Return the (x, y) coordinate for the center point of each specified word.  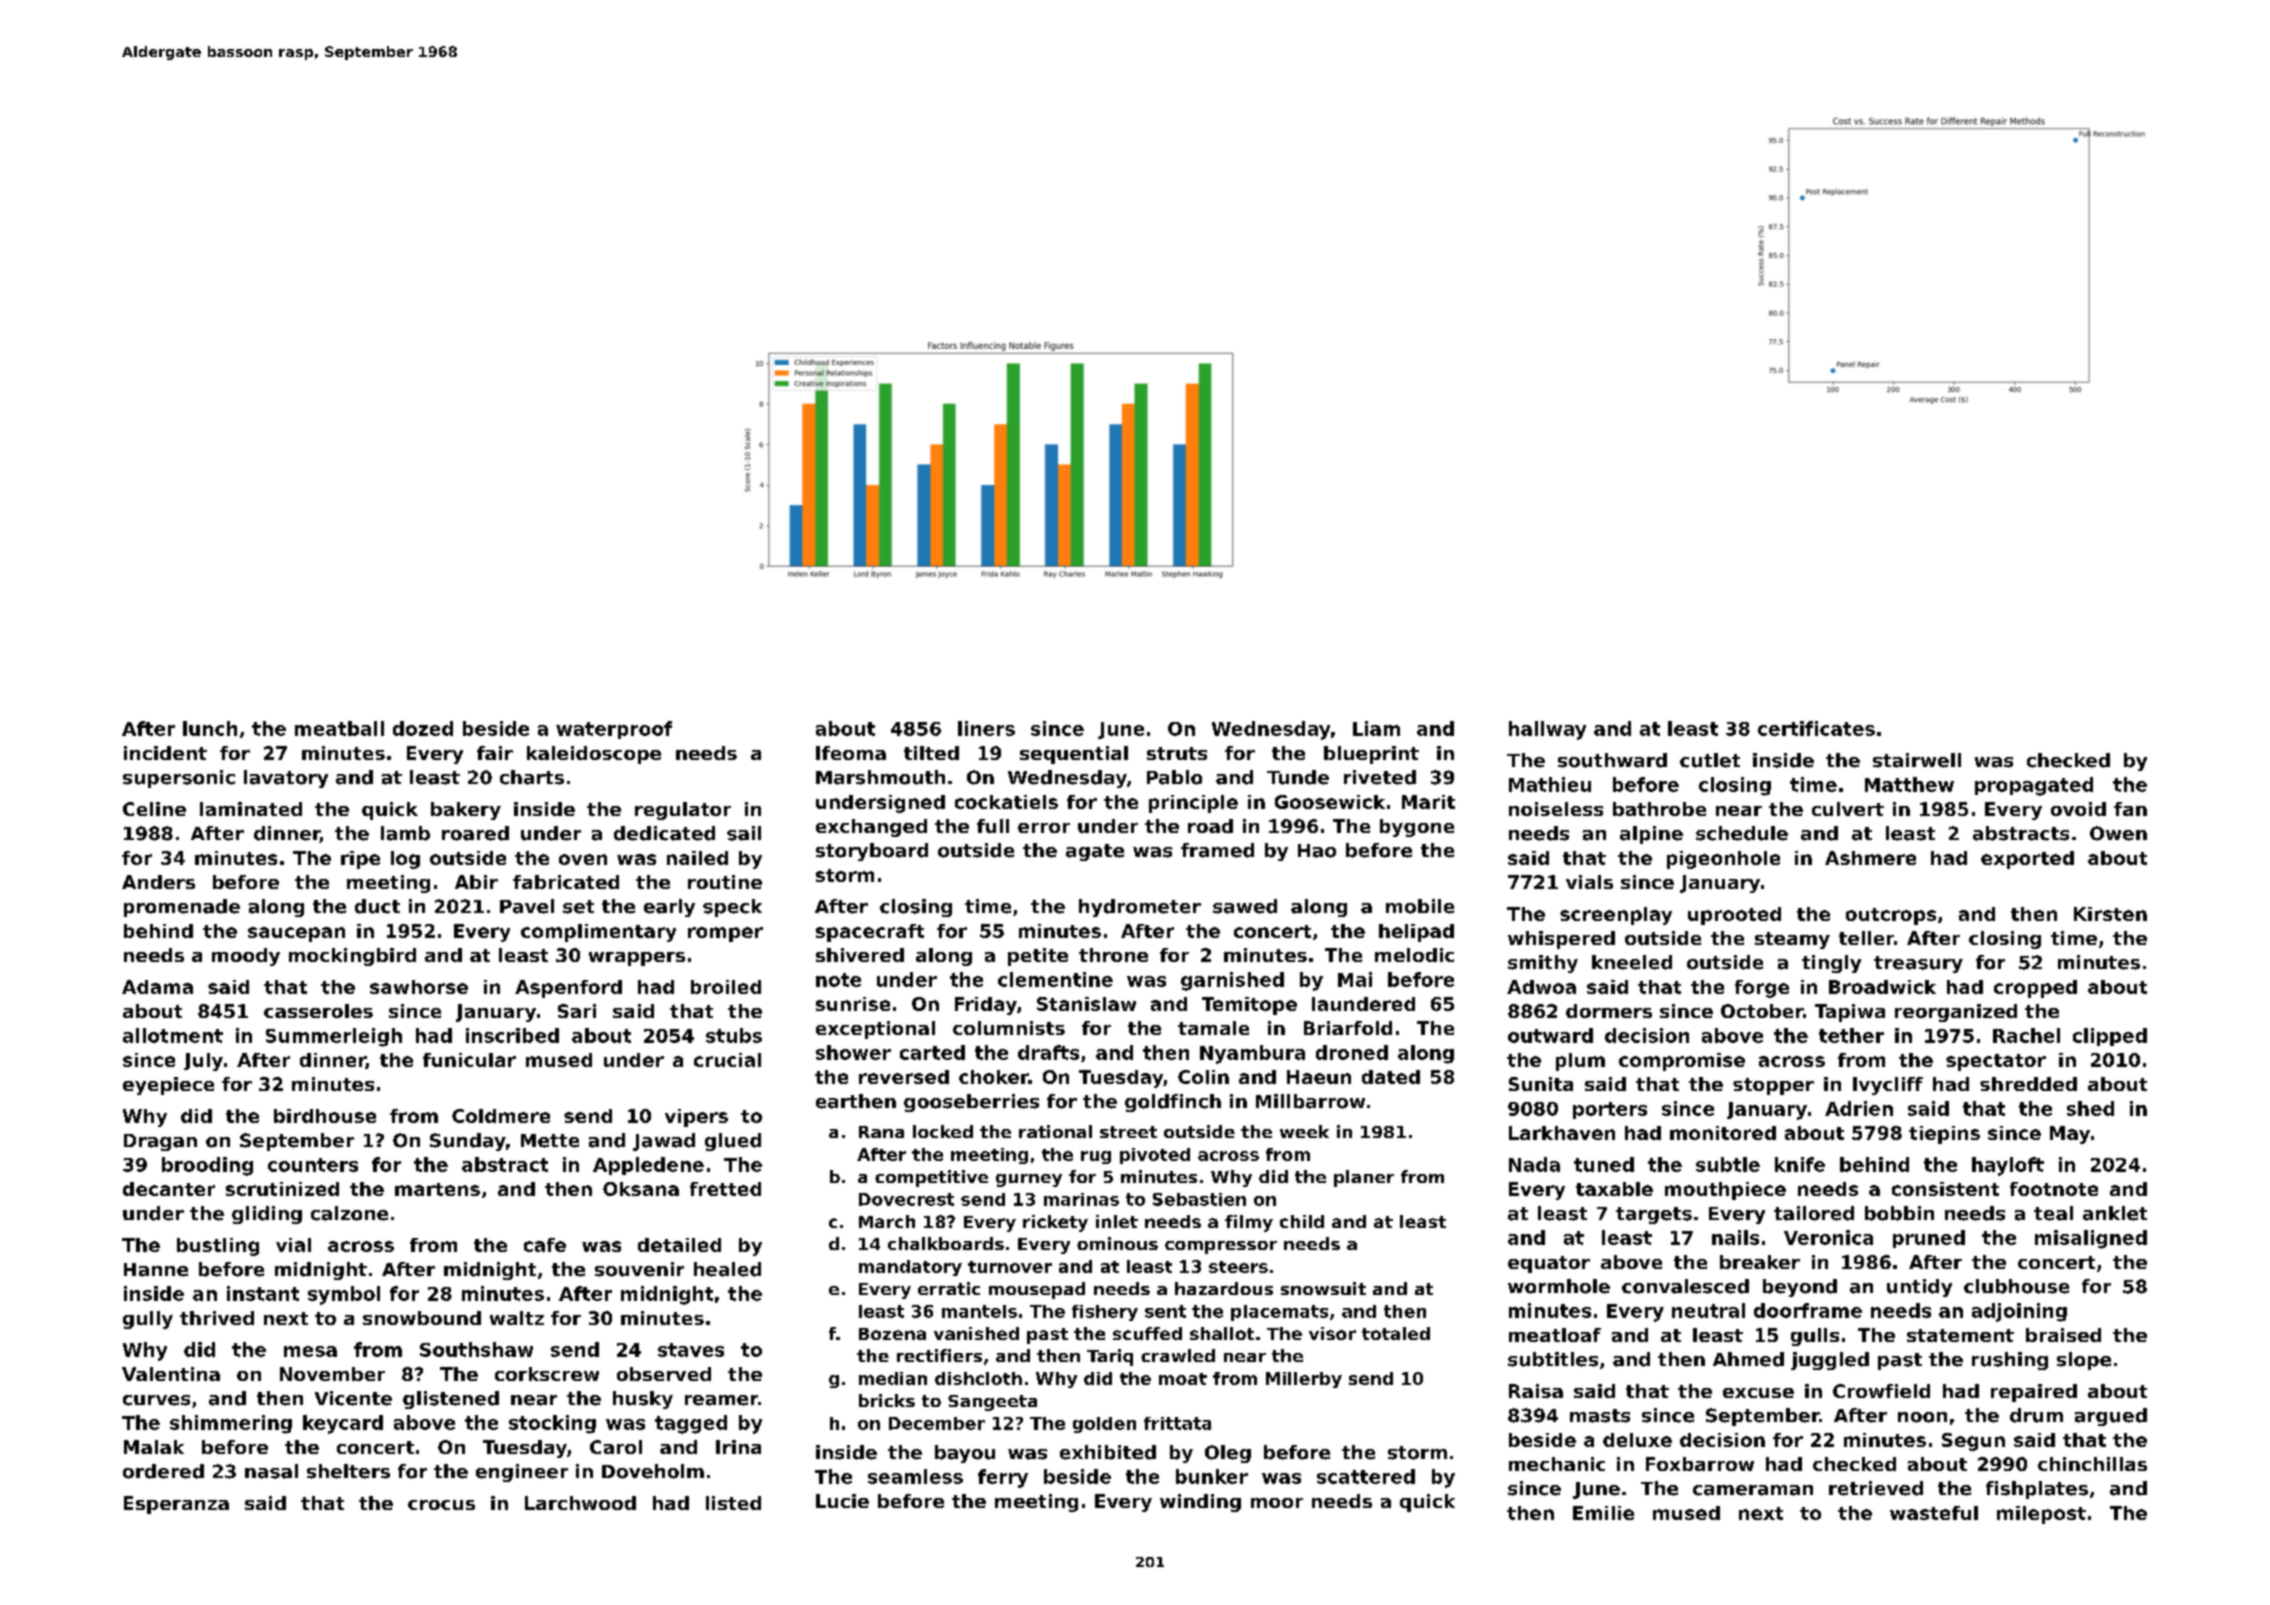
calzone (349, 1213)
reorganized (1956, 1013)
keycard (343, 1424)
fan (2130, 809)
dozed (423, 728)
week (1304, 1131)
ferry (1003, 1478)
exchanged (871, 828)
